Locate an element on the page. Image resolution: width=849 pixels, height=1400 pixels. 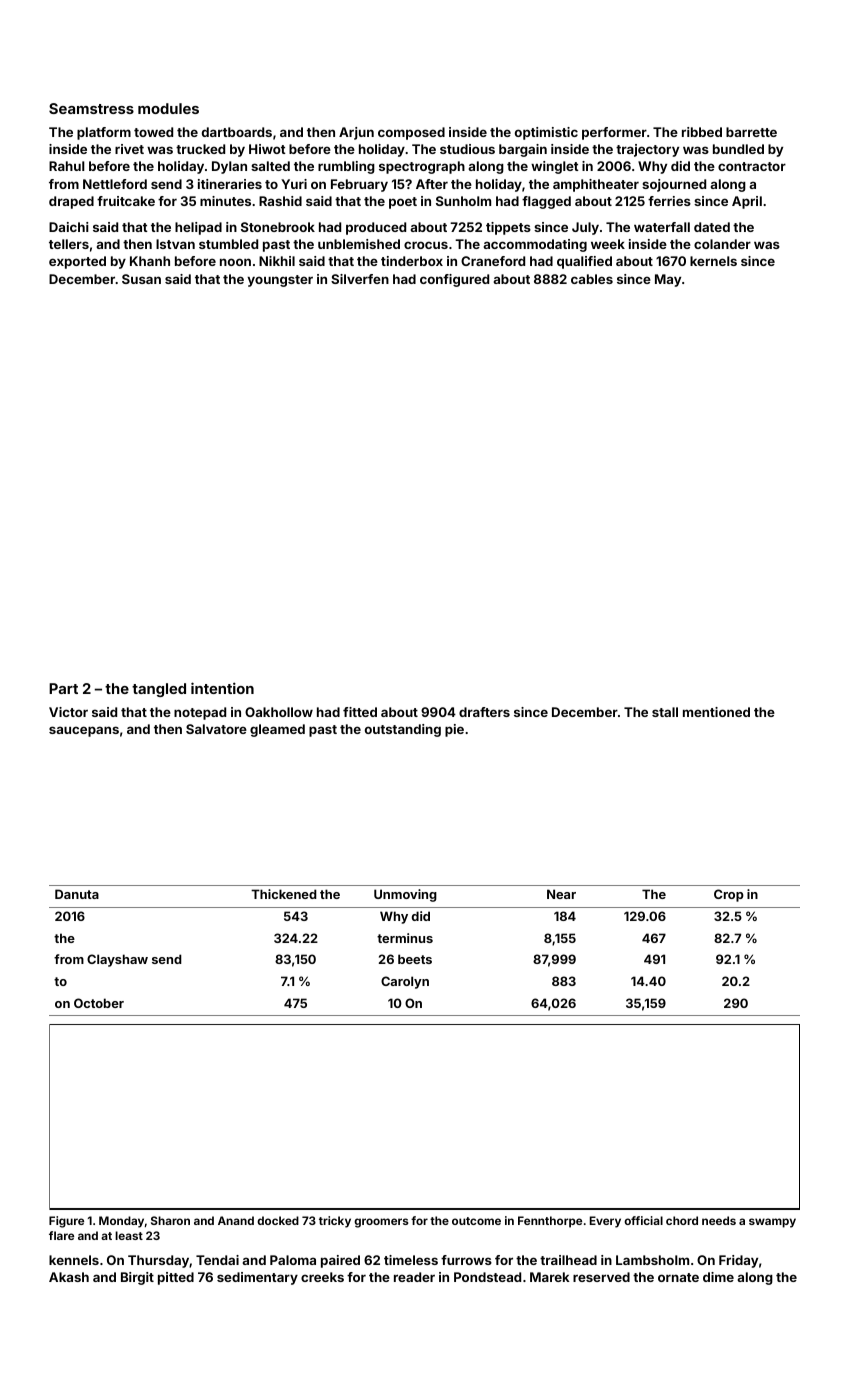
Seamstress is located at coordinates (91, 108).
